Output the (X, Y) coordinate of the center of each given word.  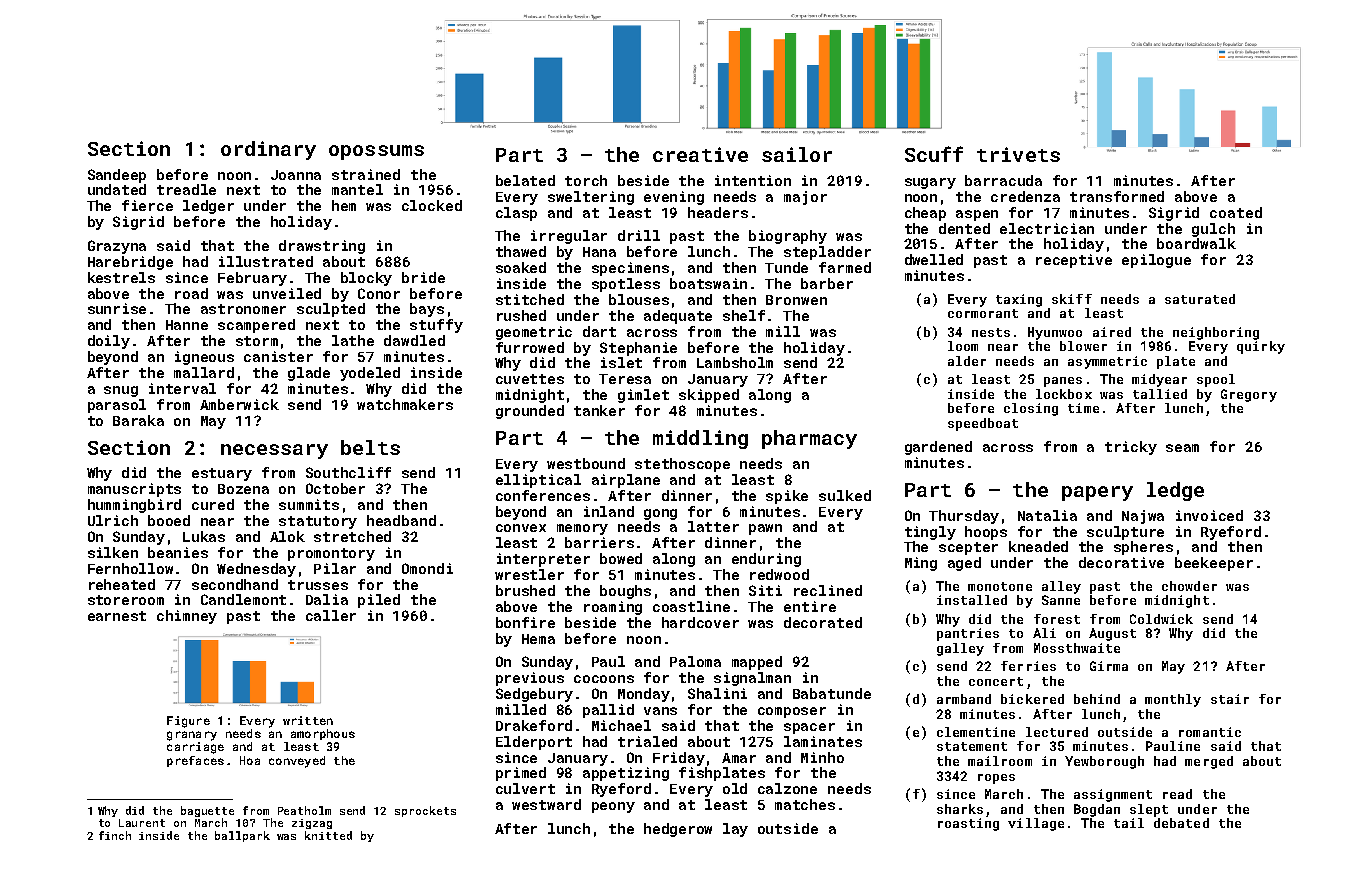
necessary (274, 451)
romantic (1210, 732)
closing (1031, 409)
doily (109, 342)
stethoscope (682, 465)
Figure (188, 722)
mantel (357, 189)
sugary (930, 183)
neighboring (1216, 333)
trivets (1018, 154)
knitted (328, 835)
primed (521, 774)
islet (621, 362)
